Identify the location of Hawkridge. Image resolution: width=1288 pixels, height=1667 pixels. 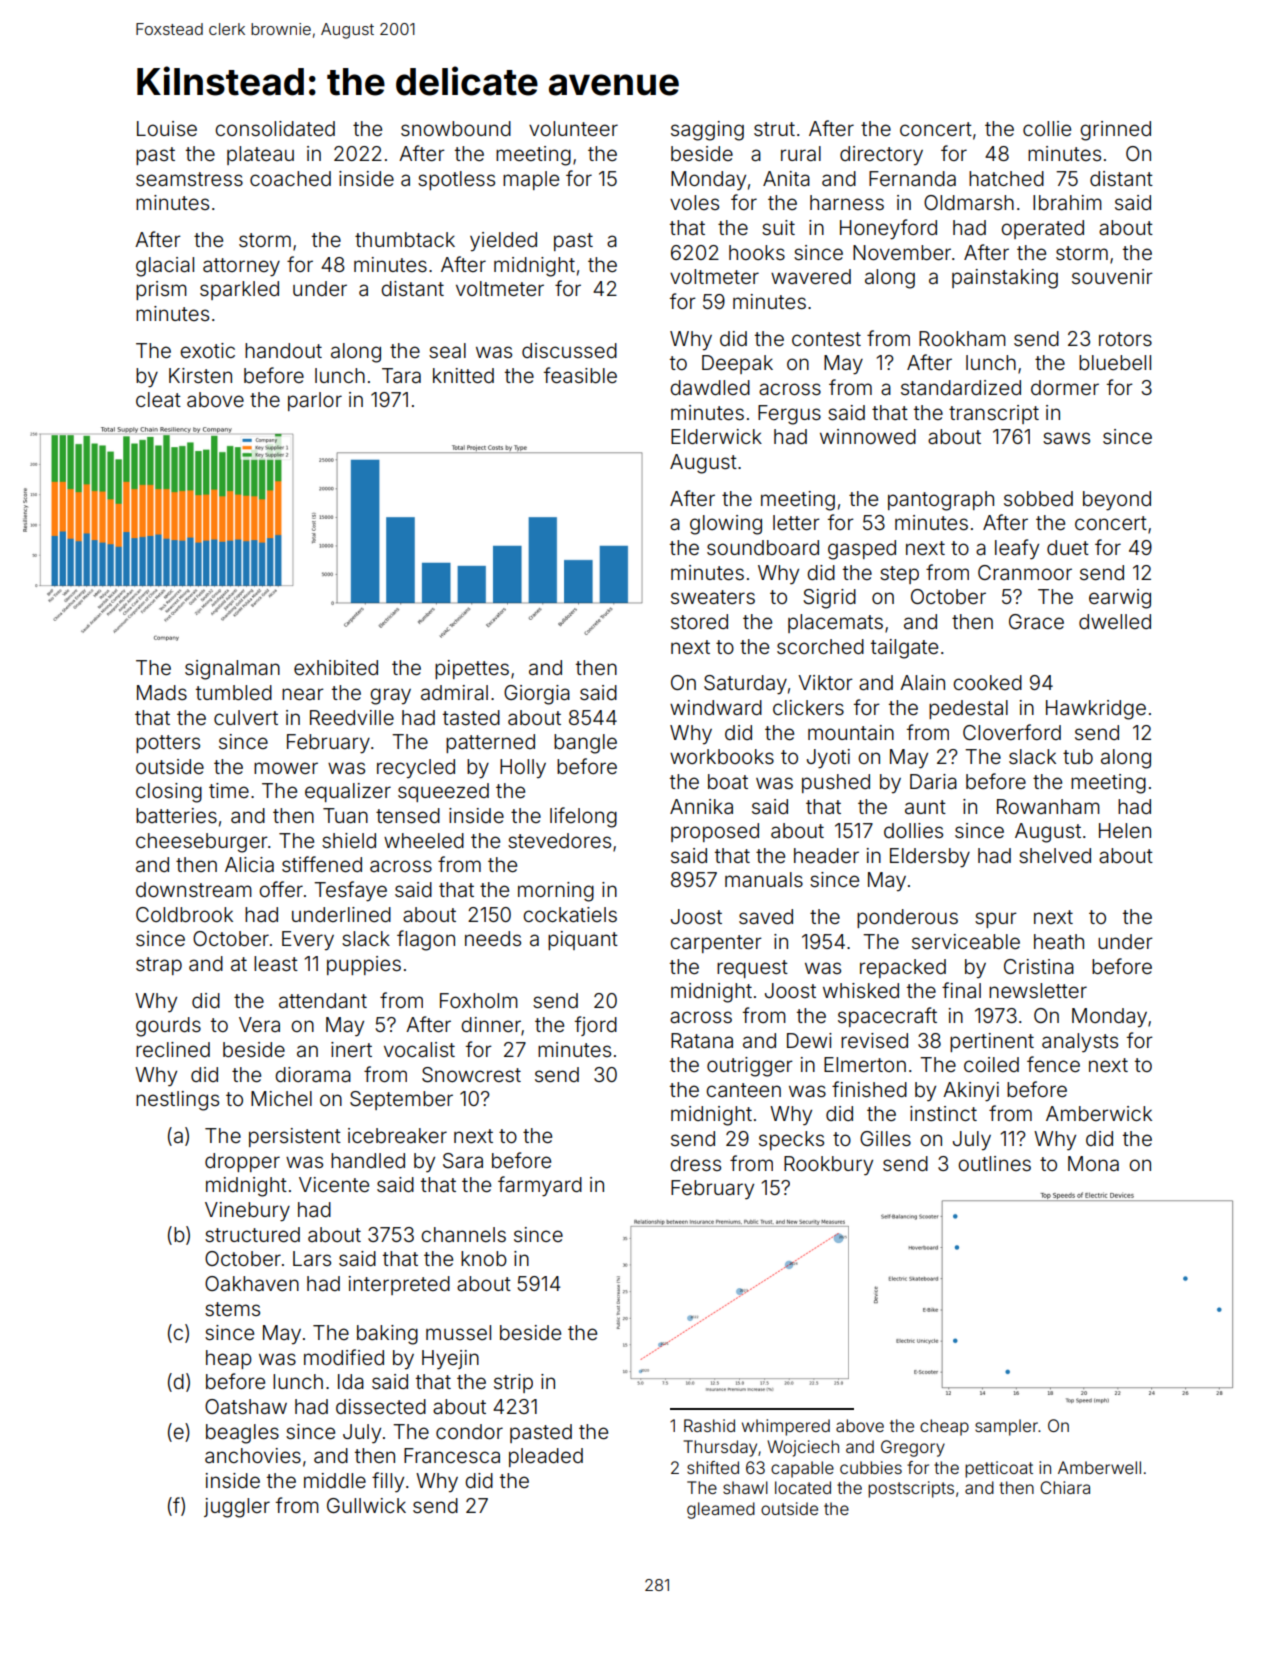
(1096, 710).
